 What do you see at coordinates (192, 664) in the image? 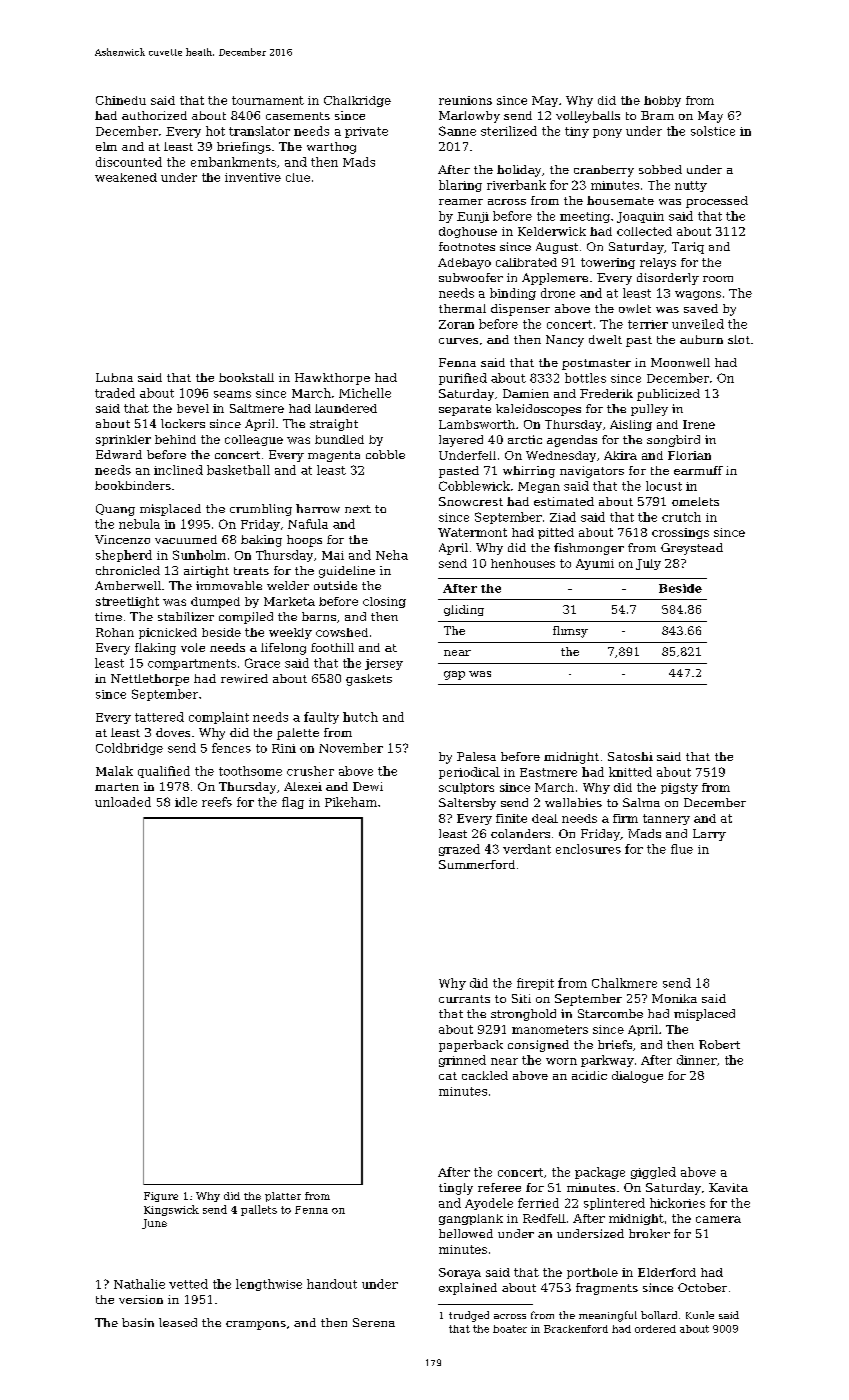
I see `compartments` at bounding box center [192, 664].
